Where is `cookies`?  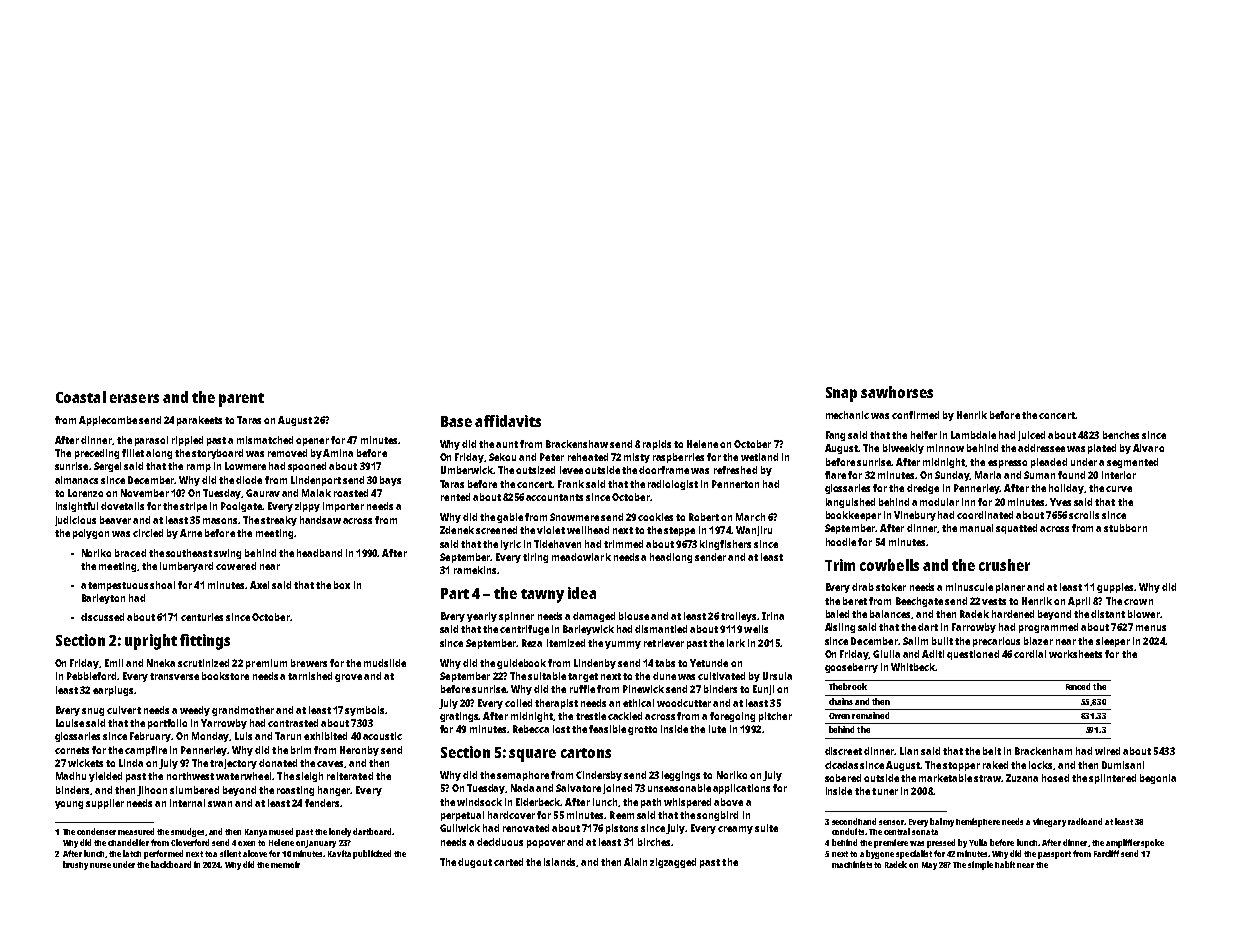
cookies is located at coordinates (655, 517).
